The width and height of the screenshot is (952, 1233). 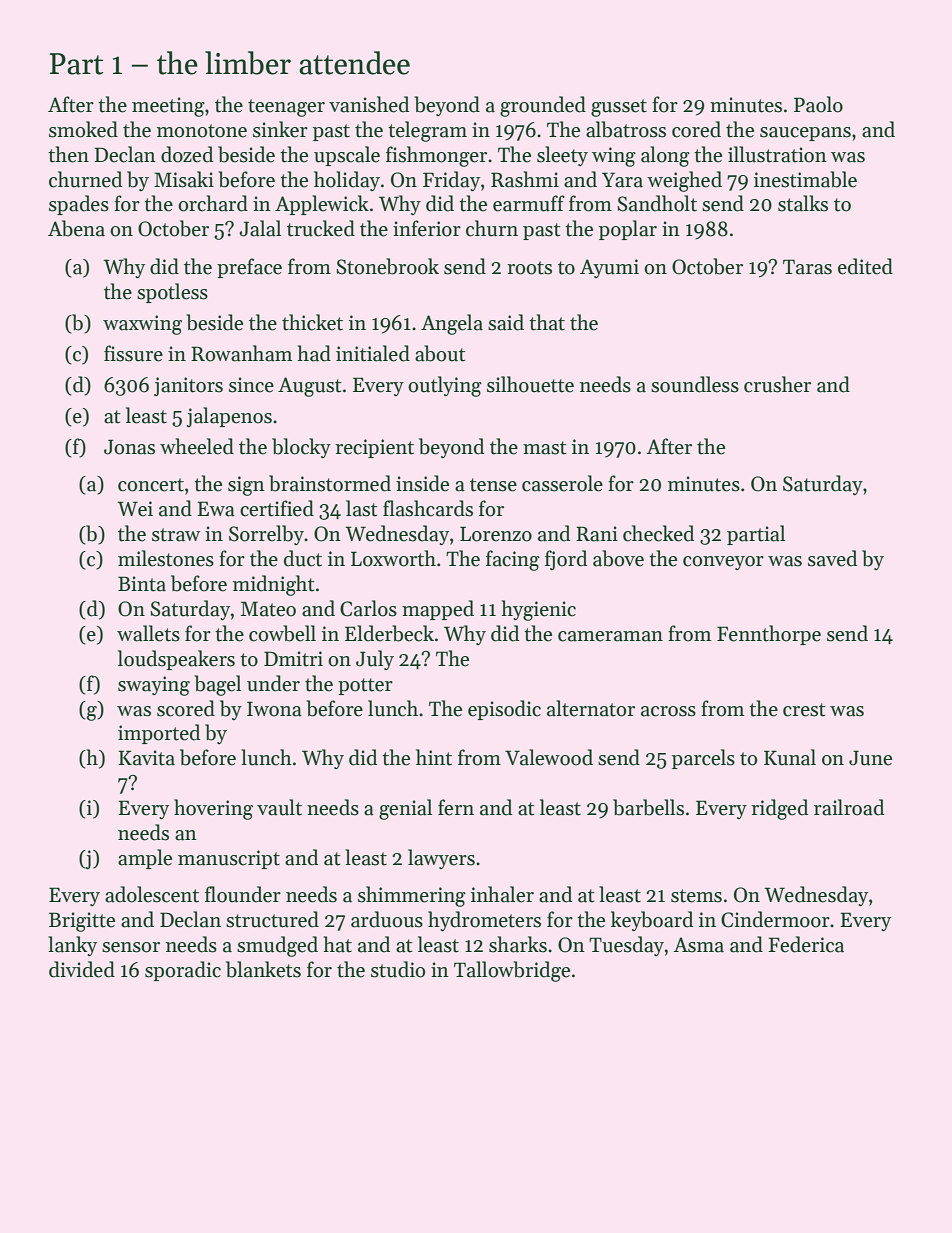 What do you see at coordinates (777, 384) in the screenshot?
I see `crusher` at bounding box center [777, 384].
